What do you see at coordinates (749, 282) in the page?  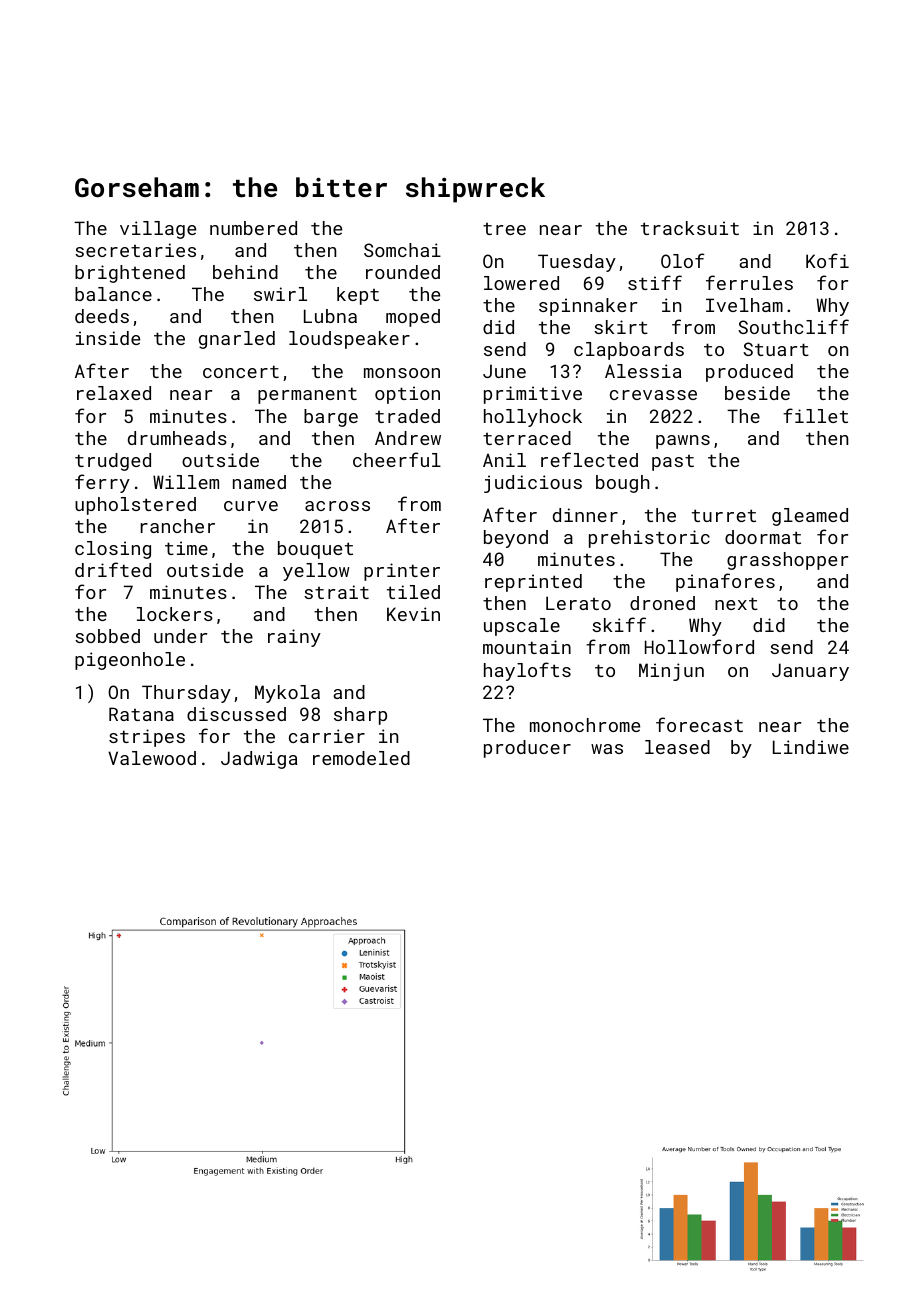 I see `ferrules` at bounding box center [749, 282].
